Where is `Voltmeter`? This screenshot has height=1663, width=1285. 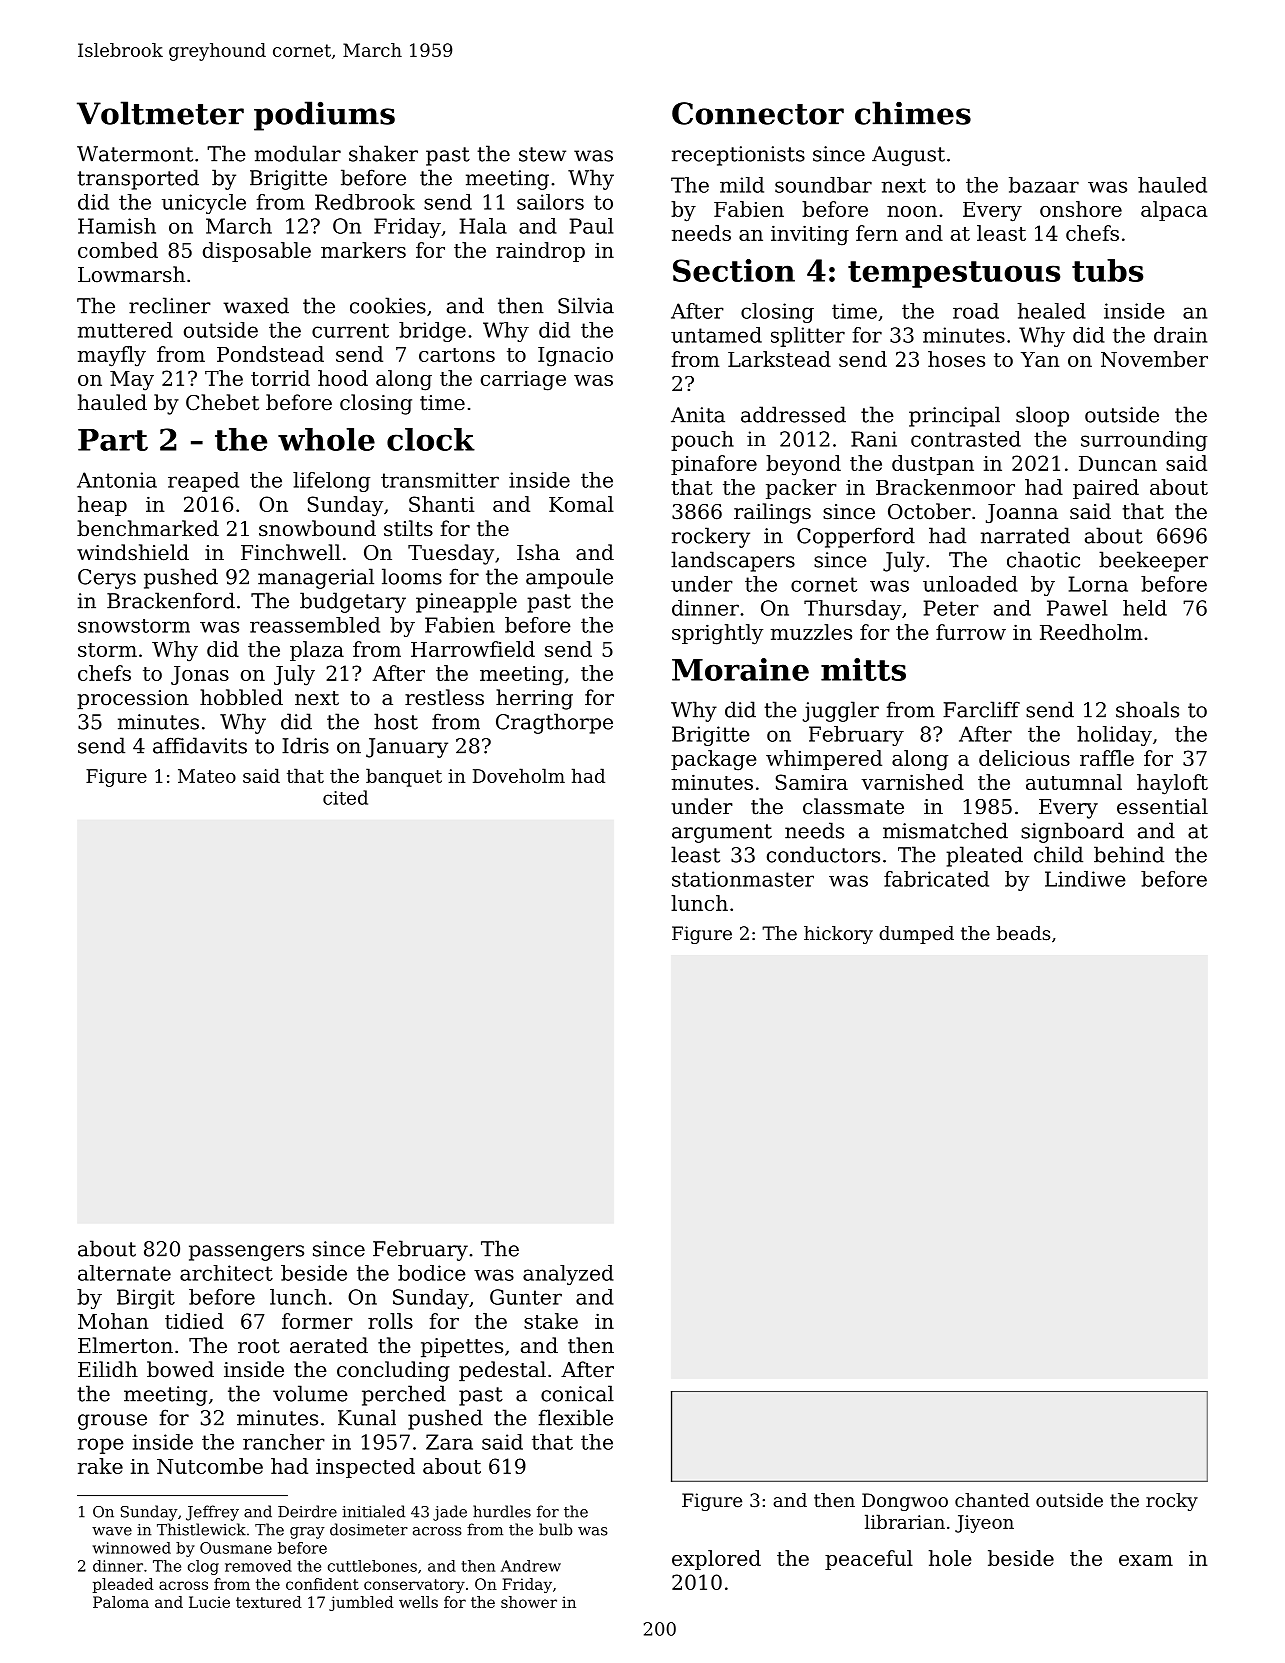 Voltmeter is located at coordinates (160, 113).
